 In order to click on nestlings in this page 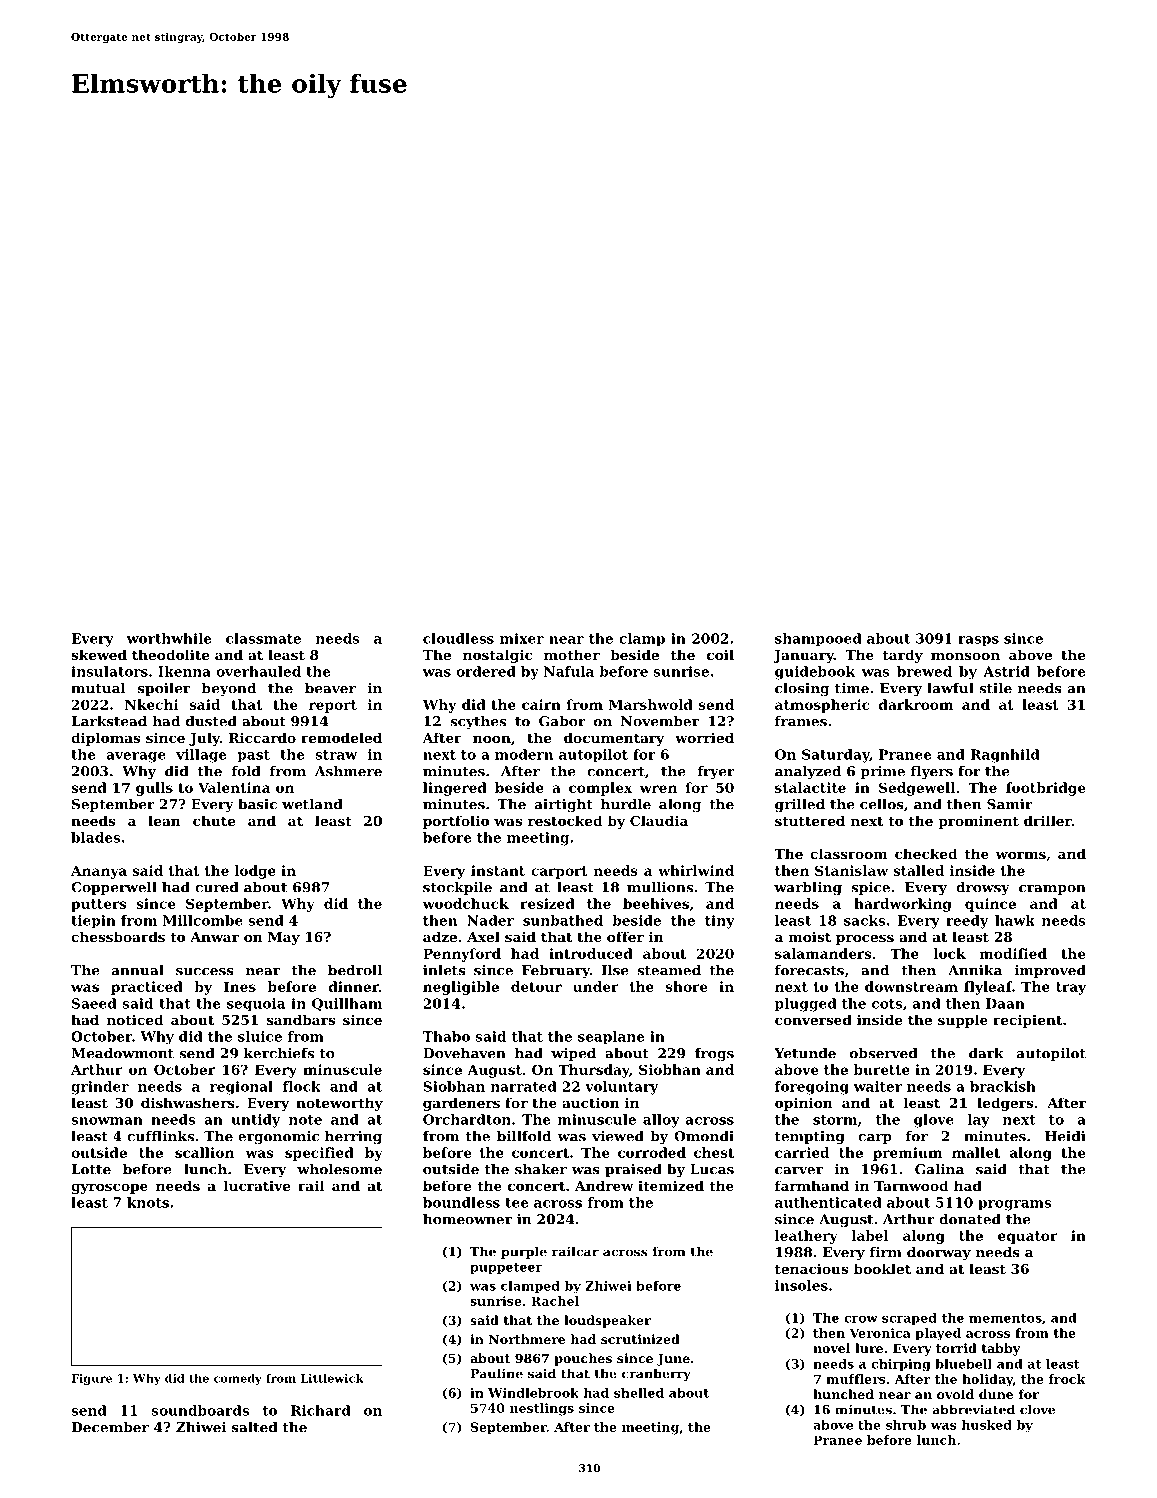, I will do `click(542, 1409)`.
